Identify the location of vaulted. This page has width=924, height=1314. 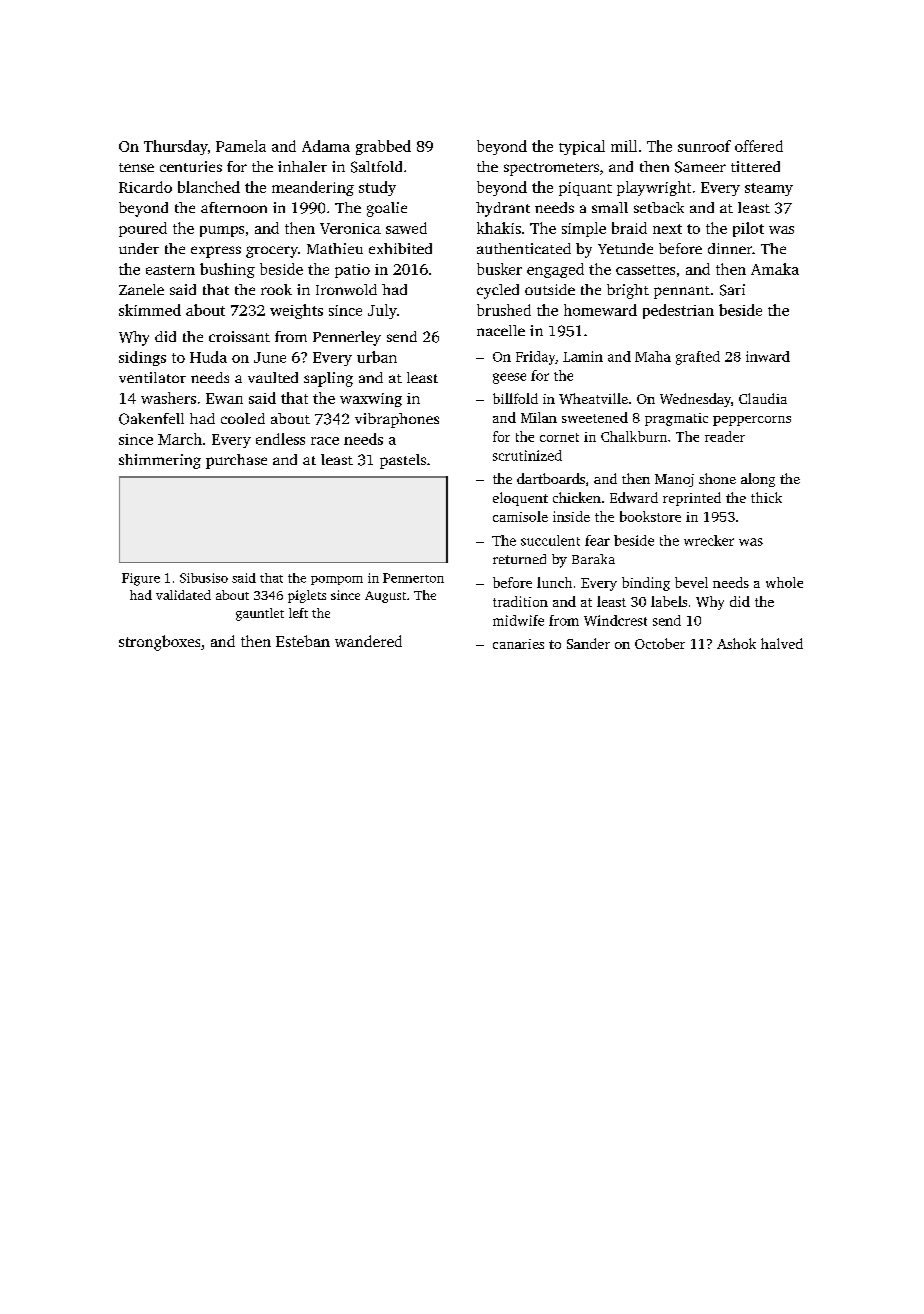
(273, 377).
